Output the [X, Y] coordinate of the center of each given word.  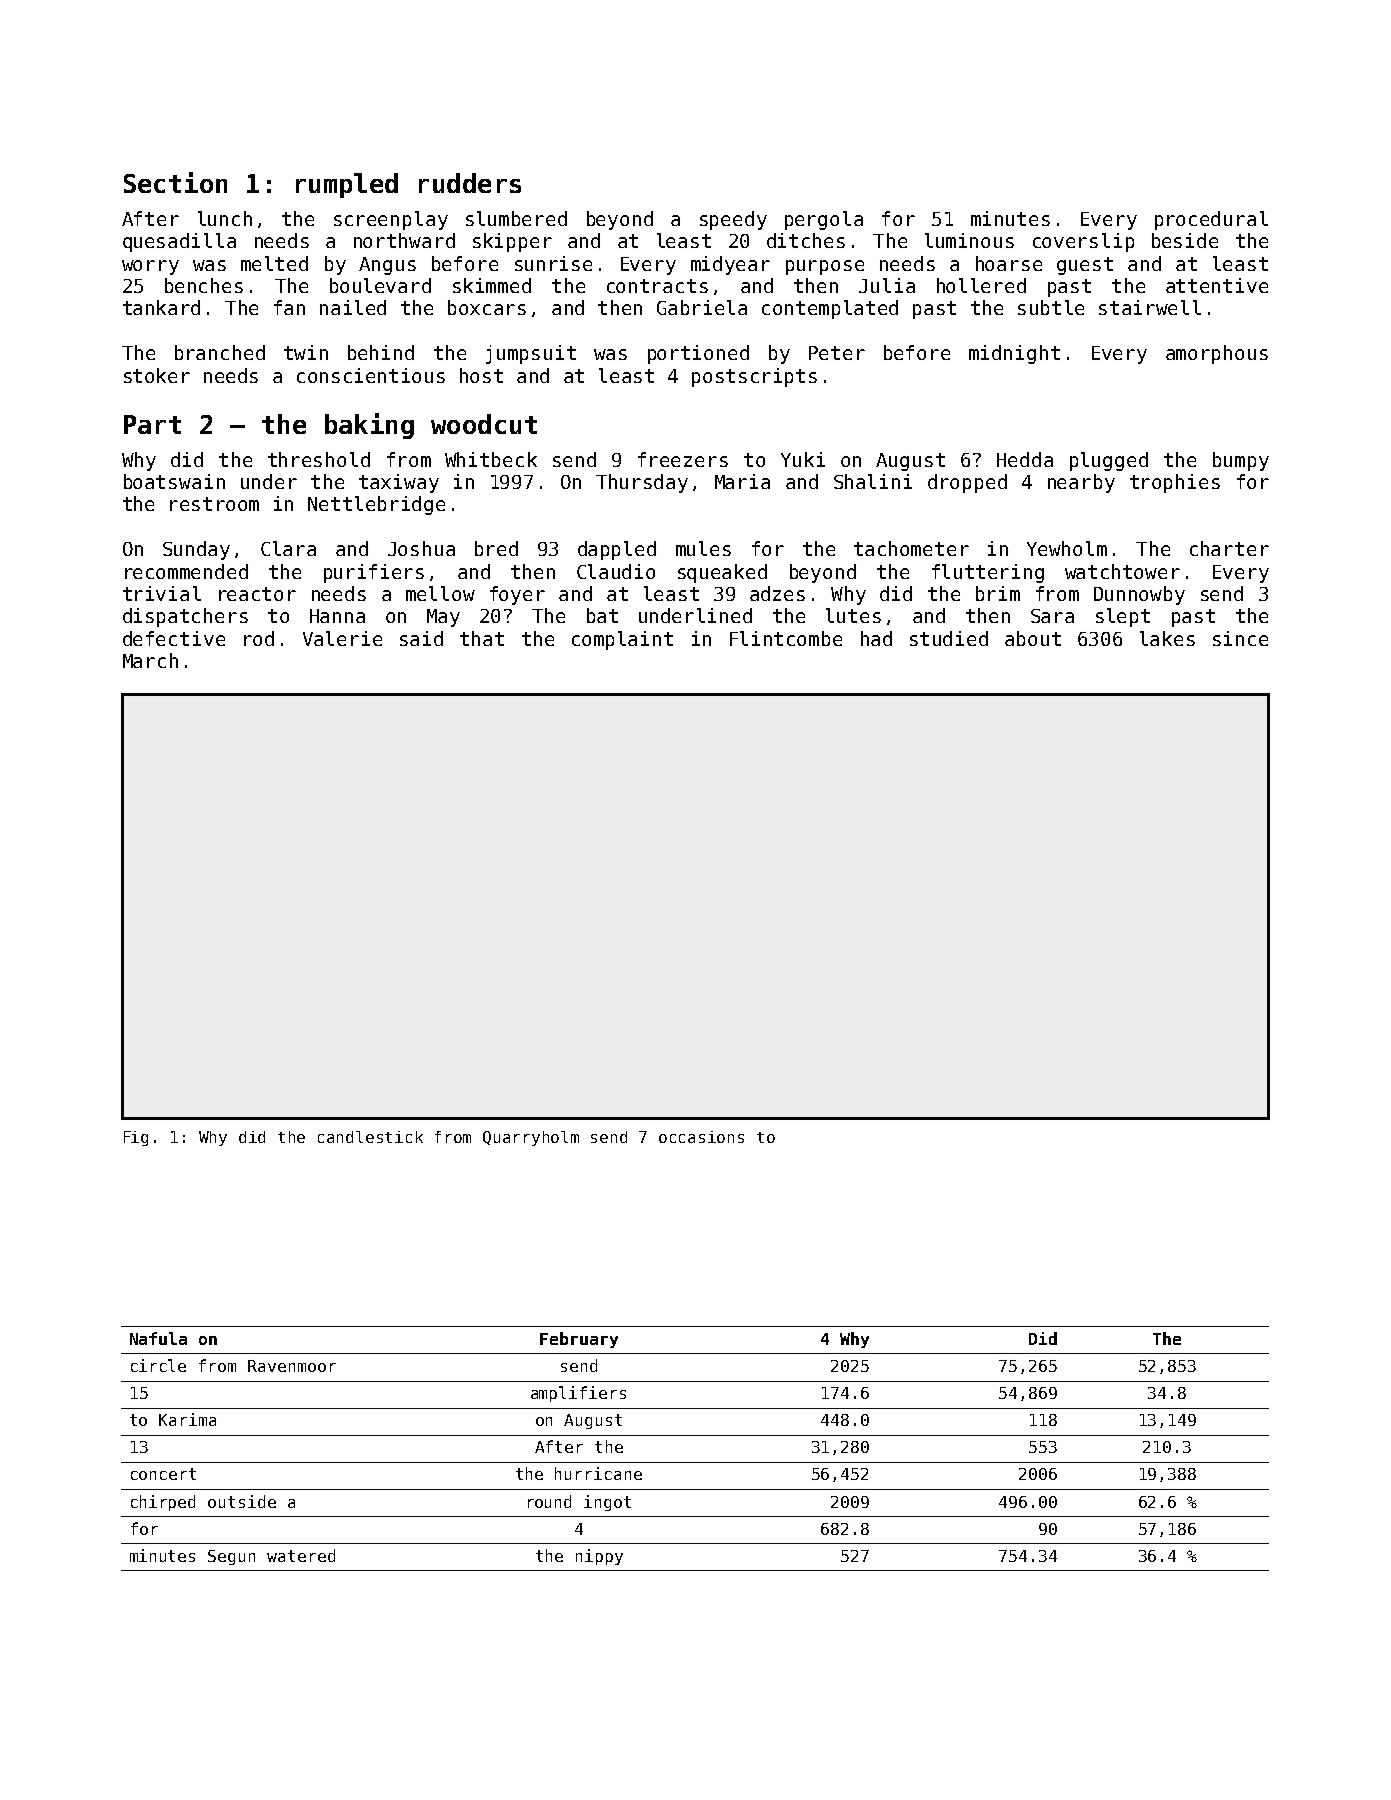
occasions [701, 1137]
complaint [622, 640]
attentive [1217, 285]
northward [404, 240]
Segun [231, 1557]
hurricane [598, 1473]
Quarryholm [531, 1138]
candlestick [370, 1137]
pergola [824, 220]
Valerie [342, 638]
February [579, 1340]
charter [1229, 548]
